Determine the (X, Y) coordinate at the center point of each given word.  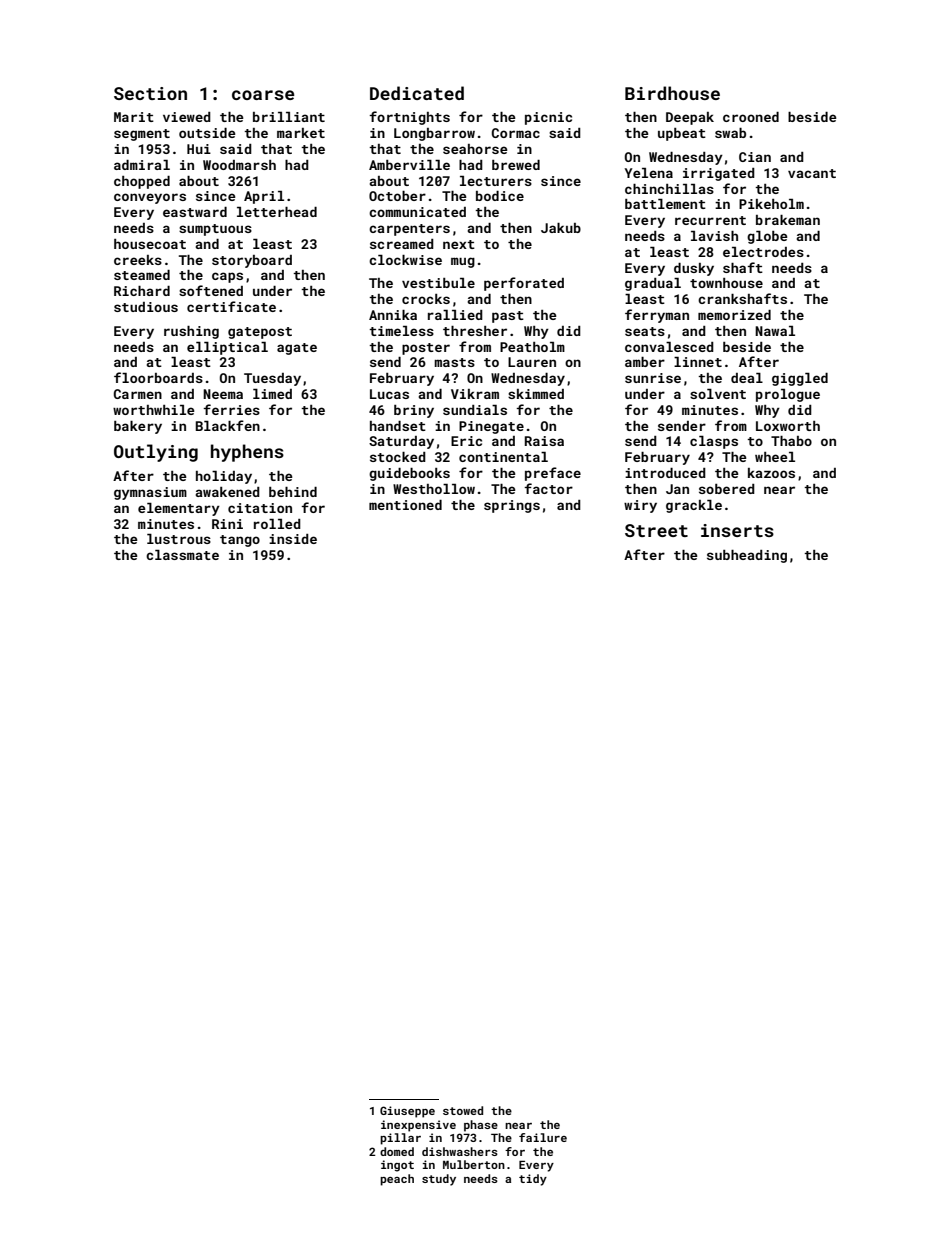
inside (293, 539)
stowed (463, 1110)
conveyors (150, 198)
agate (297, 349)
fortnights (409, 118)
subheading (747, 556)
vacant (812, 173)
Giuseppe (407, 1112)
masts (454, 362)
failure (543, 1137)
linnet (698, 362)
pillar (400, 1139)
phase (481, 1126)
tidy (533, 1180)
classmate (182, 555)
